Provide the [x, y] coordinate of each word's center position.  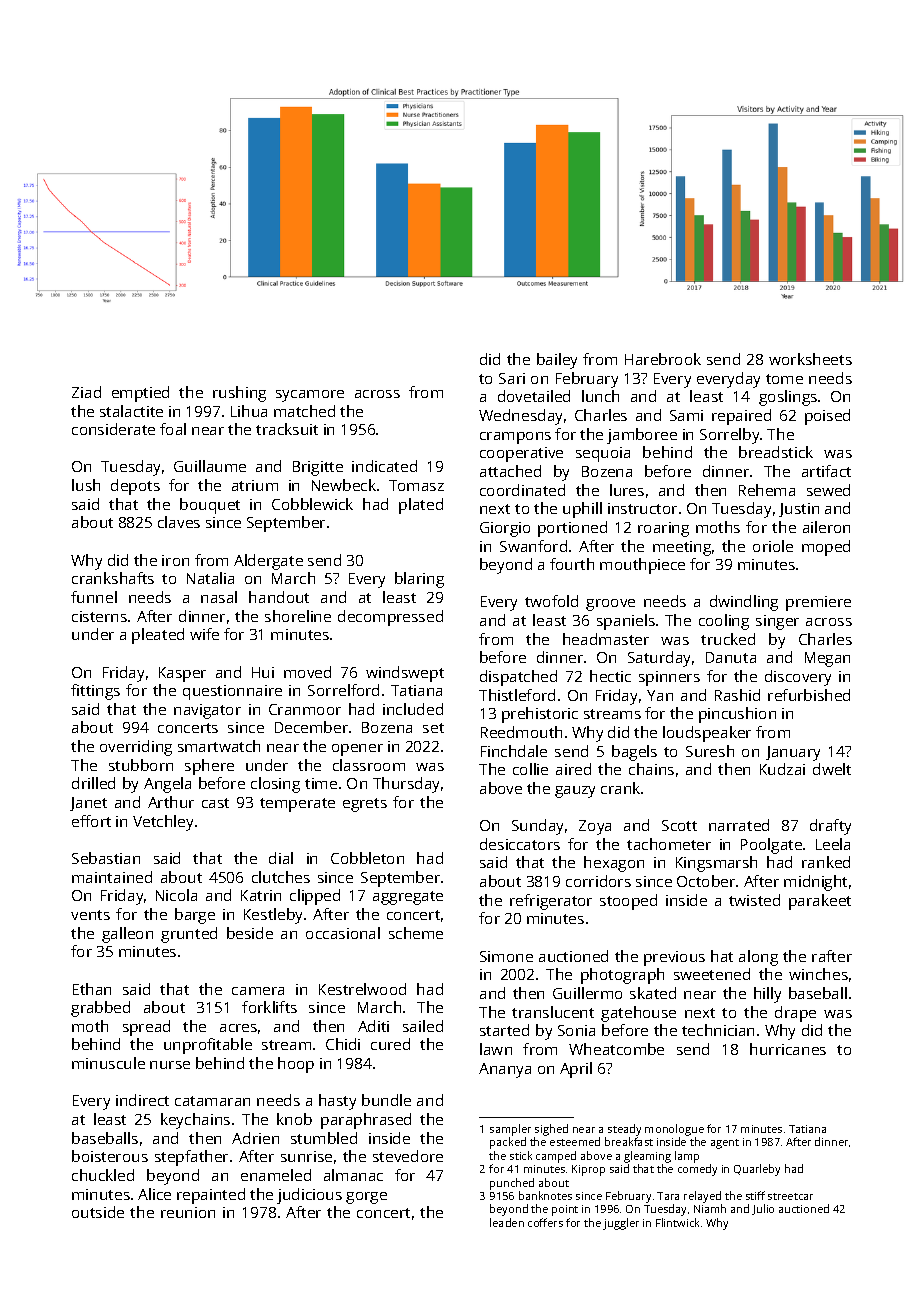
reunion [188, 1212]
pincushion [737, 715]
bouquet [210, 506]
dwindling [744, 603]
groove [610, 605]
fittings [95, 692]
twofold [551, 601]
